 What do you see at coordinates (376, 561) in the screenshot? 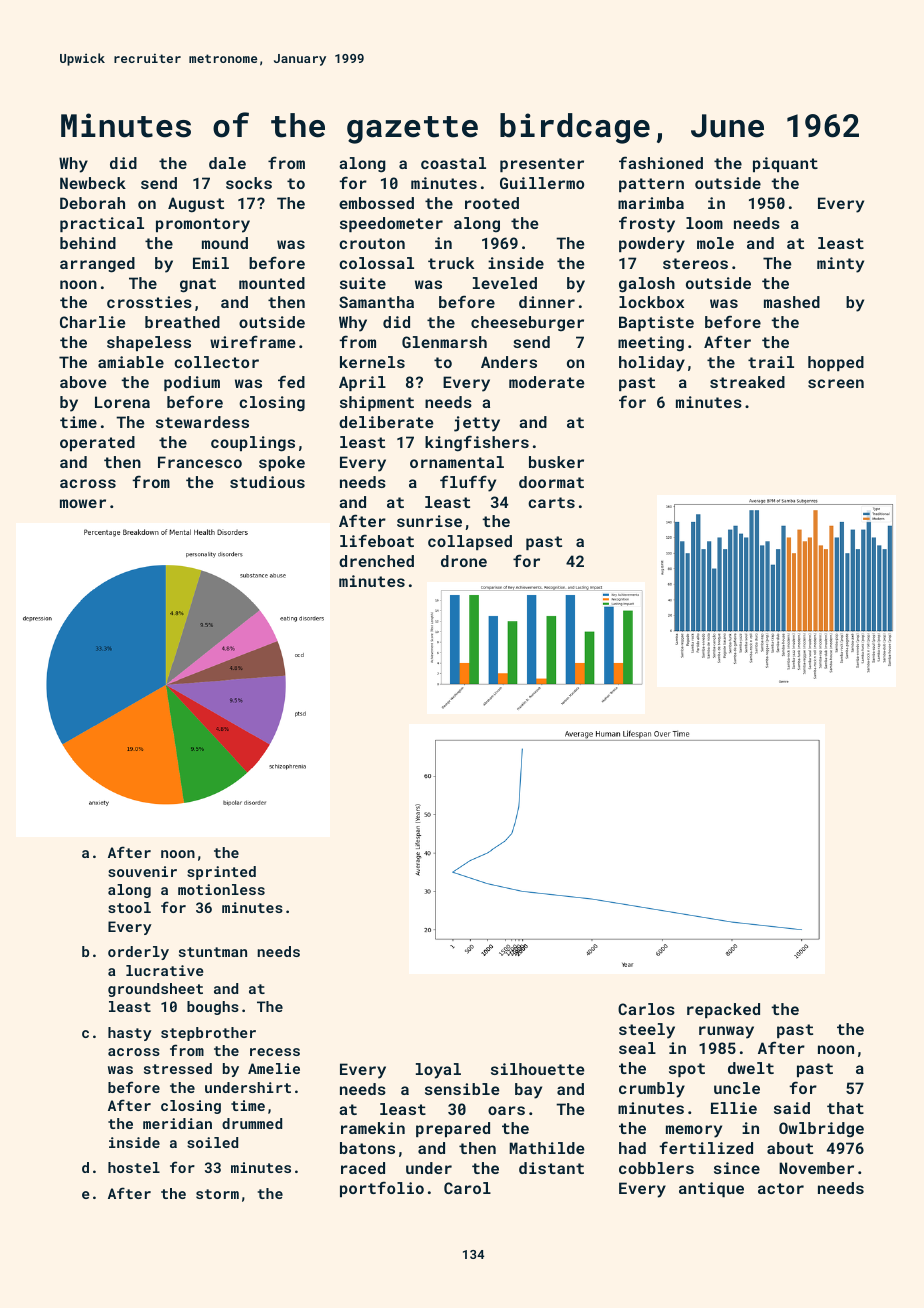
I see `drenched` at bounding box center [376, 561].
